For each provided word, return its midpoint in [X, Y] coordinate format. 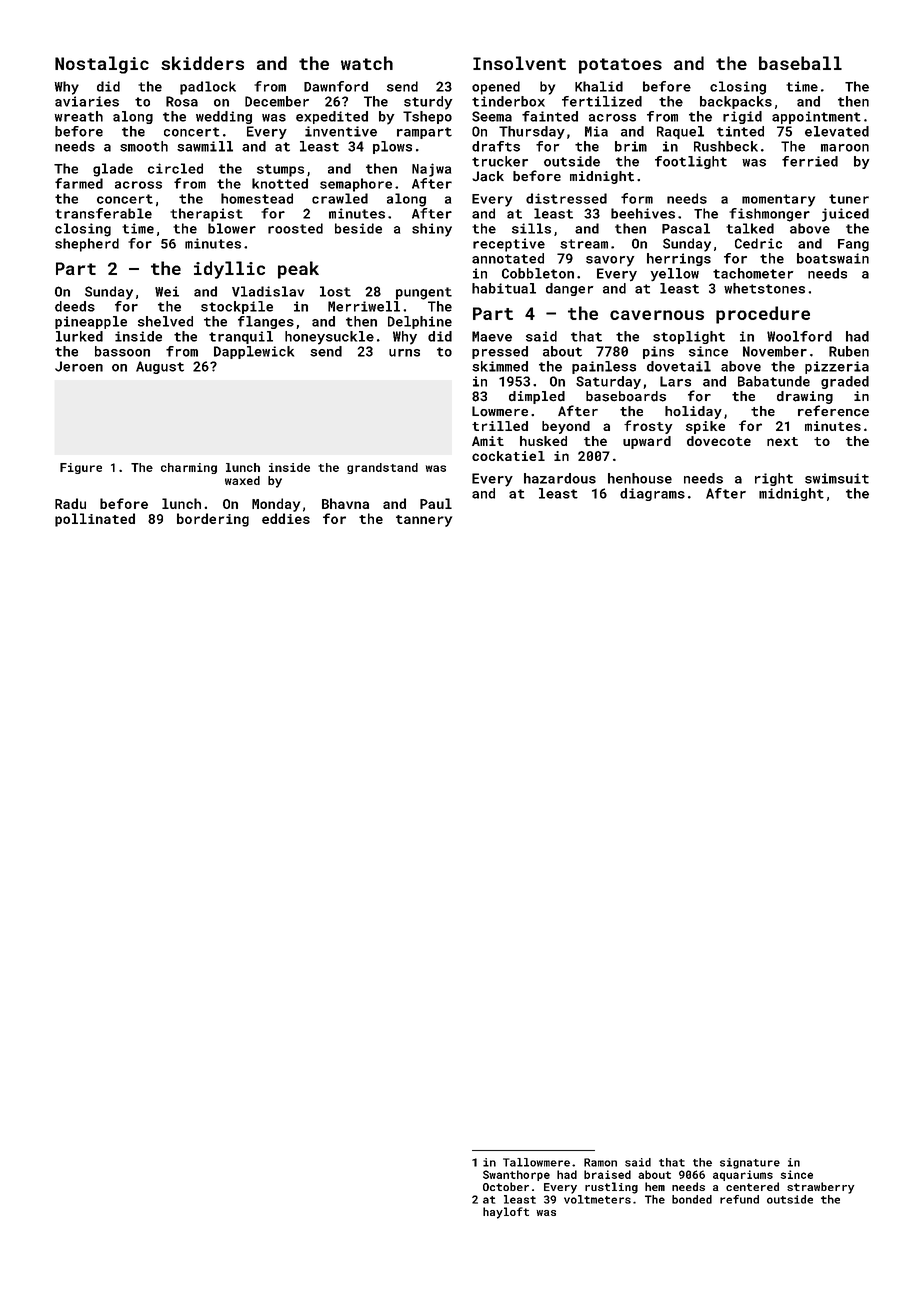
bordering [213, 520]
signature [750, 1163]
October [506, 1186]
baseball [800, 63]
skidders [202, 63]
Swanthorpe [516, 1175]
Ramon [600, 1162]
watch [367, 63]
